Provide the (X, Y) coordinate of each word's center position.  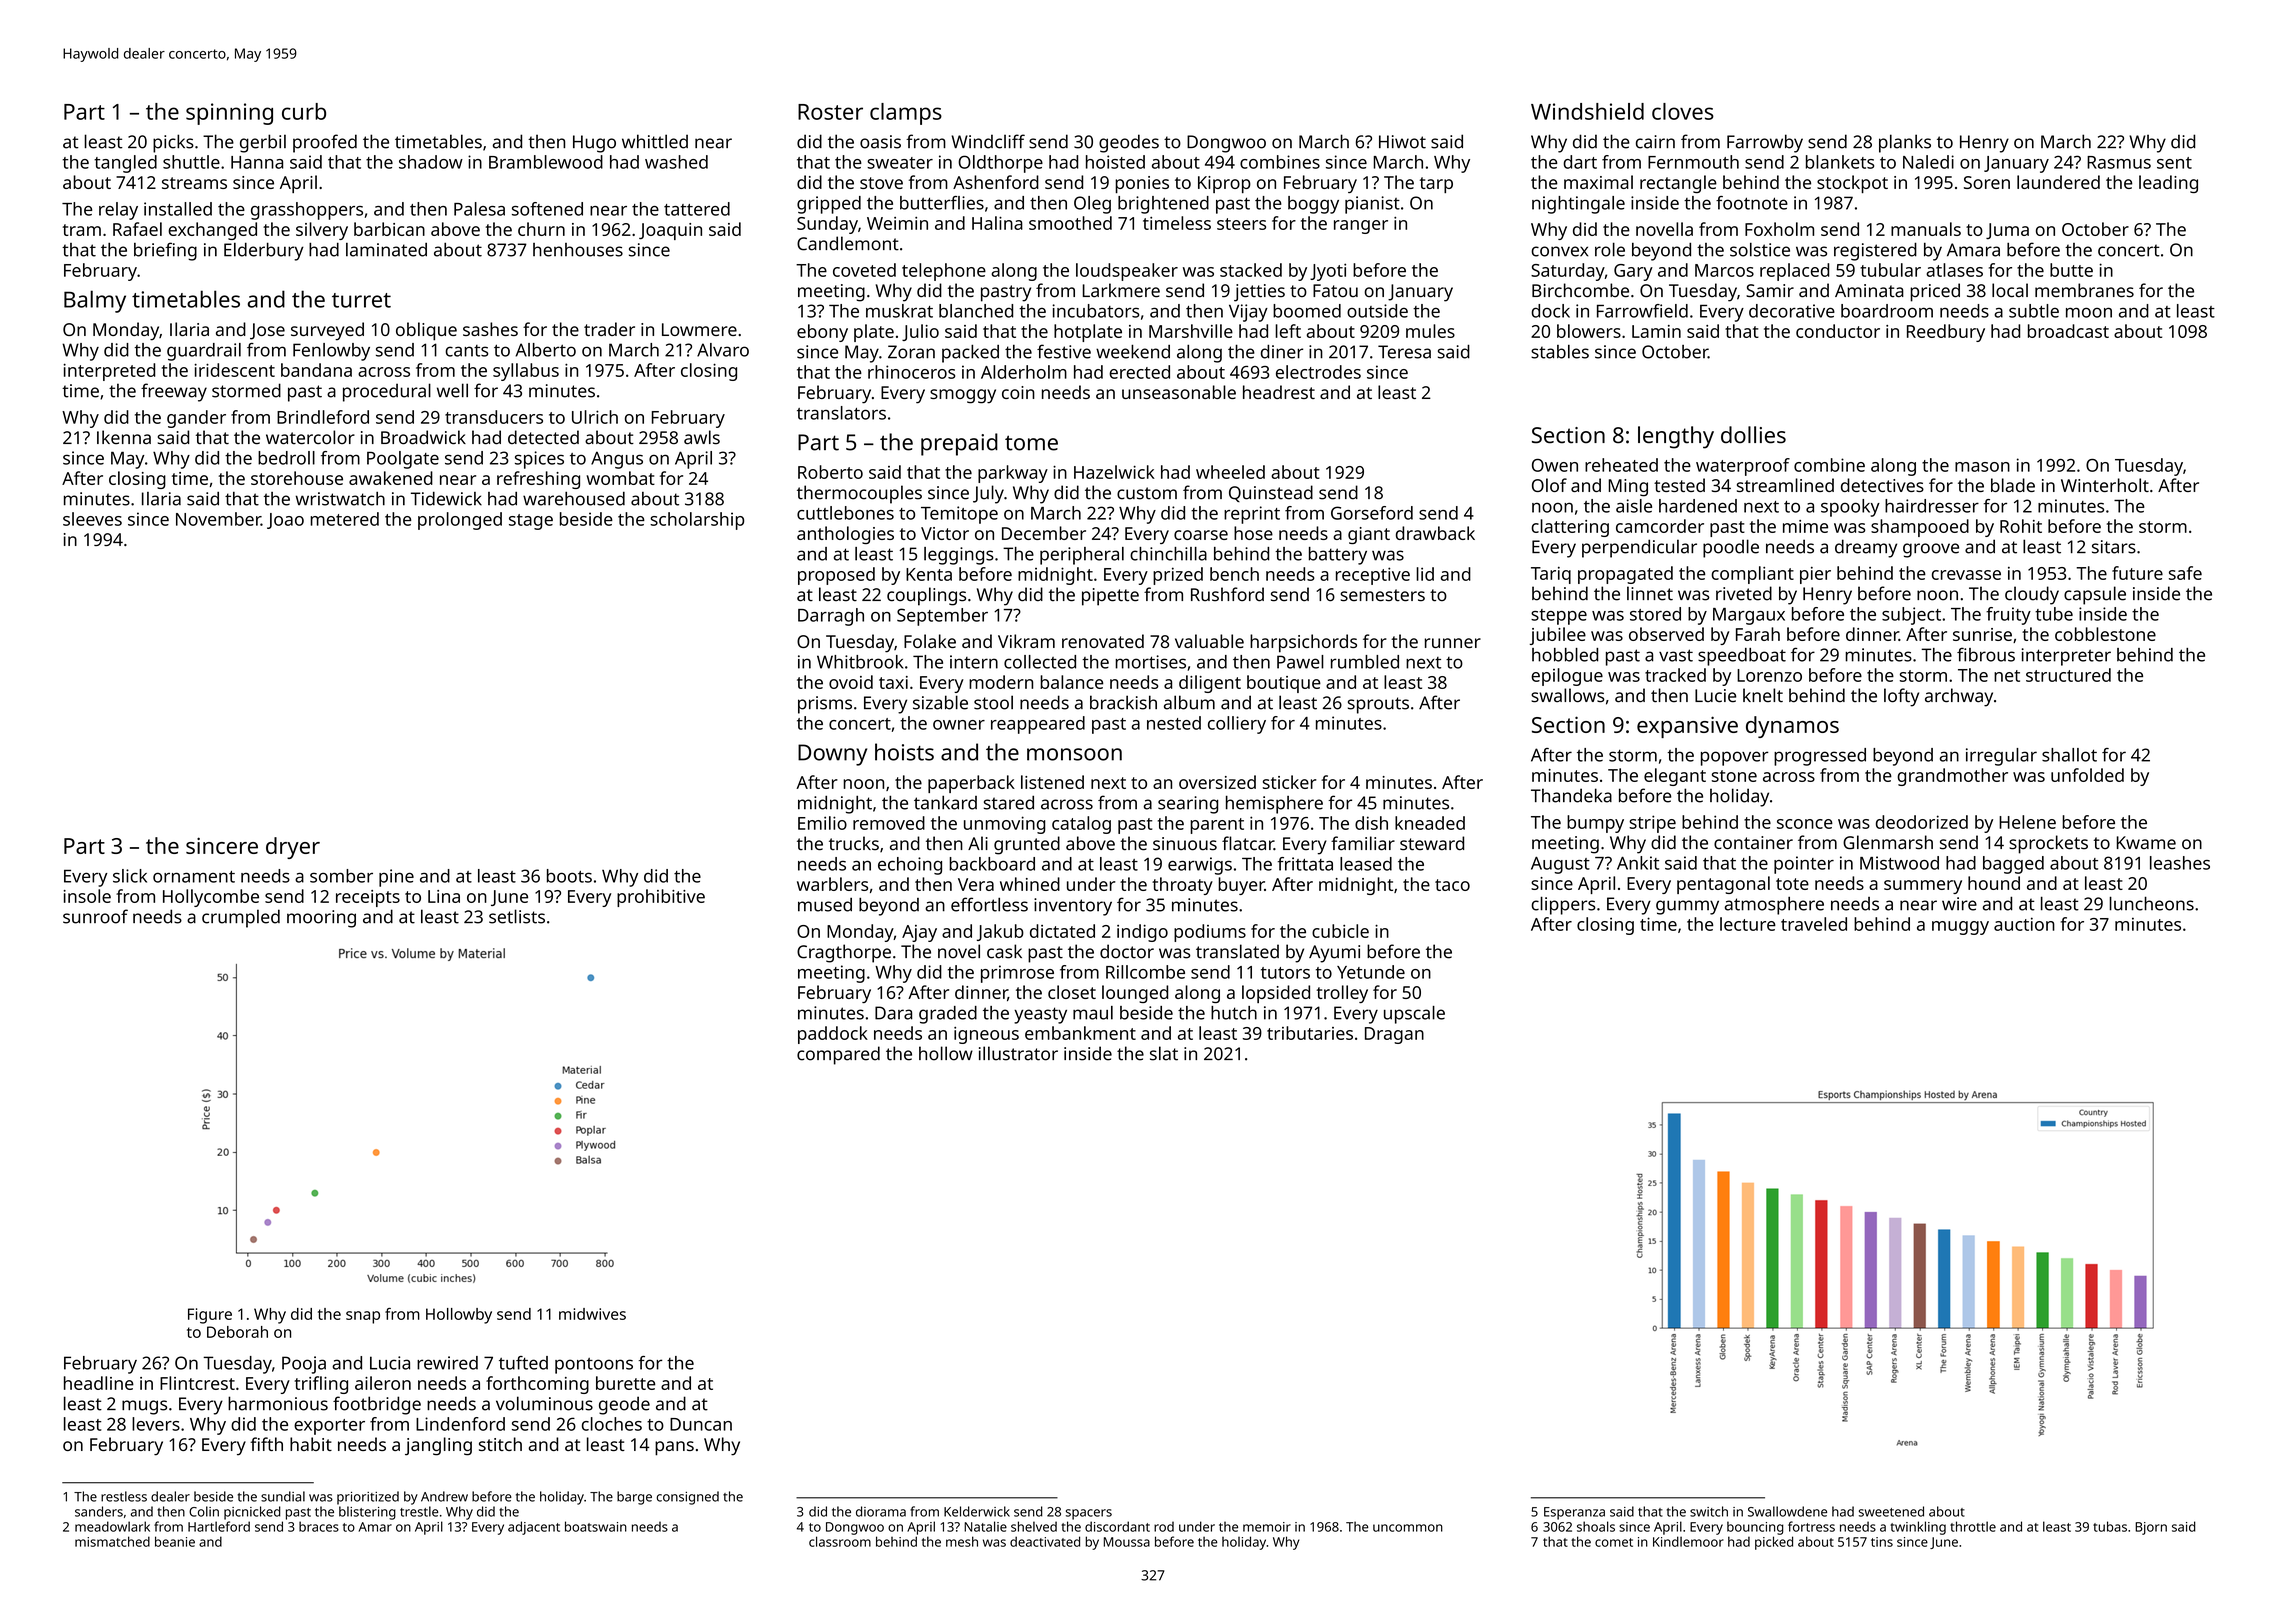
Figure (210, 1316)
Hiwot (1402, 142)
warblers (832, 884)
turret (361, 300)
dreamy (1866, 548)
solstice (1760, 250)
